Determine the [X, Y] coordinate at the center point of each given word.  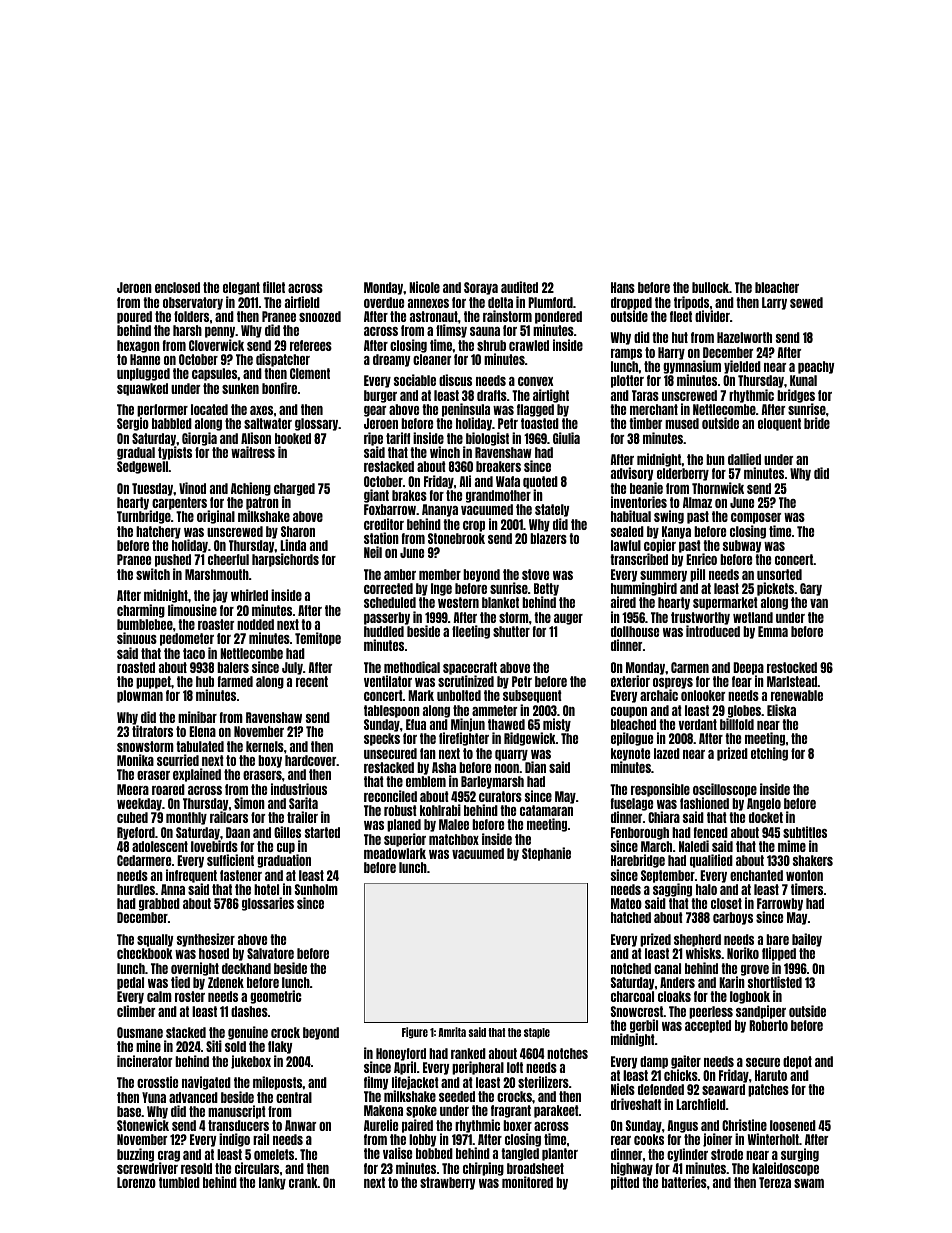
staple [537, 1033]
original [216, 517]
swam [809, 1183]
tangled [520, 1154]
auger [568, 619]
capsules [215, 374]
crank [303, 1182]
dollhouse [635, 631]
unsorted [779, 574]
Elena [202, 731]
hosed [214, 953]
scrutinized [466, 681]
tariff [398, 438]
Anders [677, 982]
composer [756, 518]
